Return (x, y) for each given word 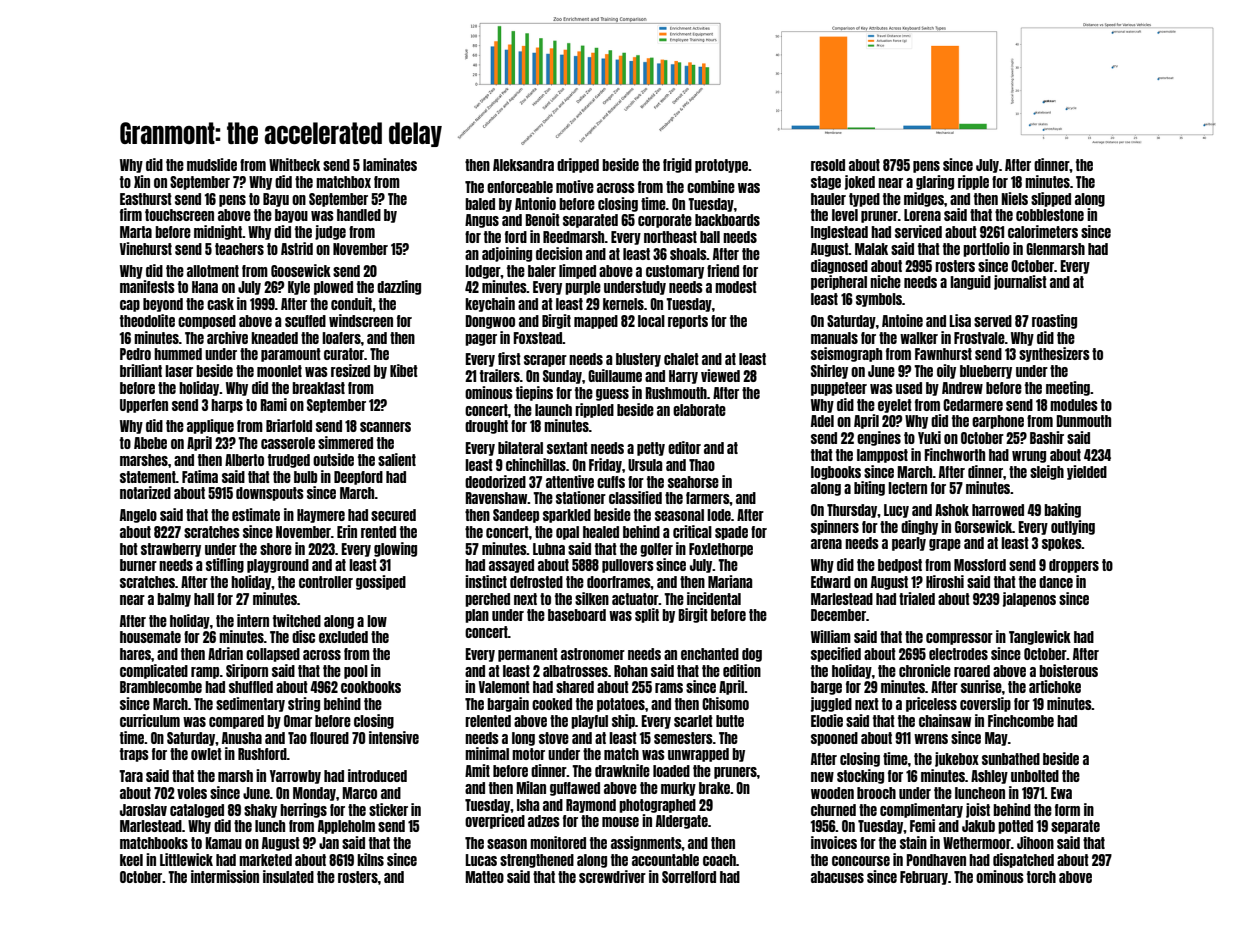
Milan (531, 787)
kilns (370, 859)
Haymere (321, 516)
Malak (871, 249)
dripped (578, 165)
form (1067, 810)
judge (330, 232)
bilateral (520, 447)
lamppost (882, 456)
